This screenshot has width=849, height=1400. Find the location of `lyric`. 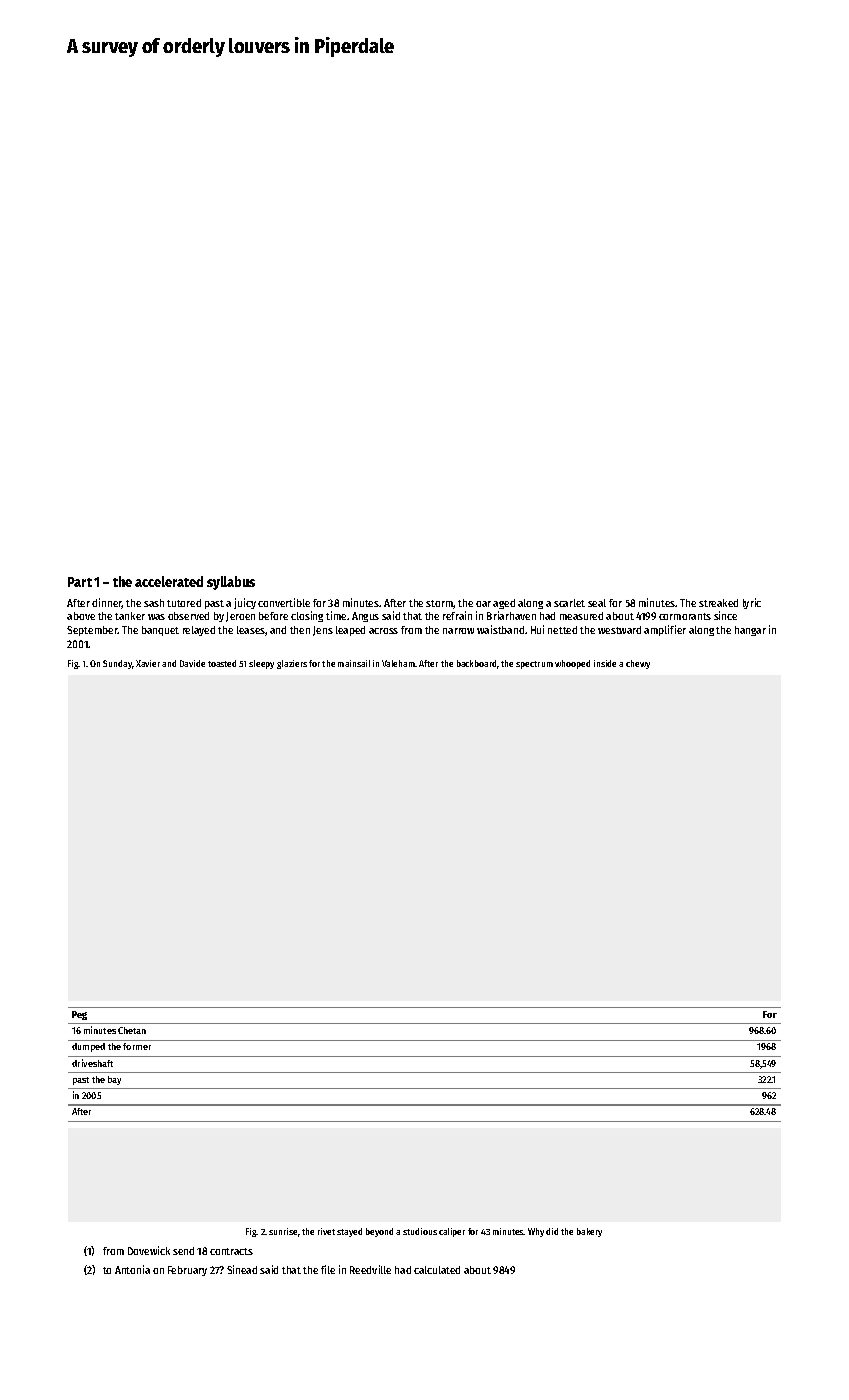

lyric is located at coordinates (752, 603).
